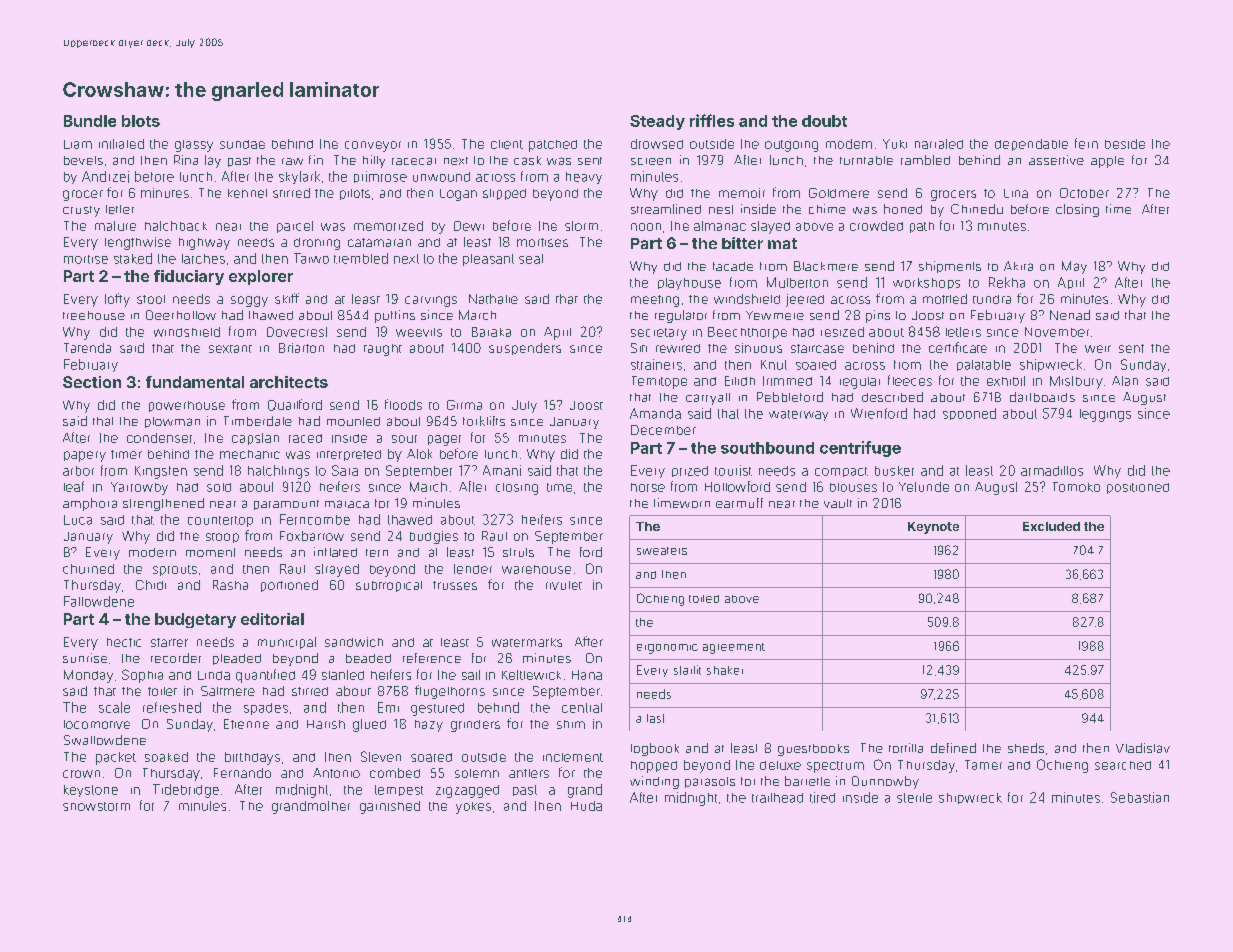 The width and height of the page is (1233, 952). Describe the element at coordinates (527, 642) in the page. I see `watermarks` at that location.
